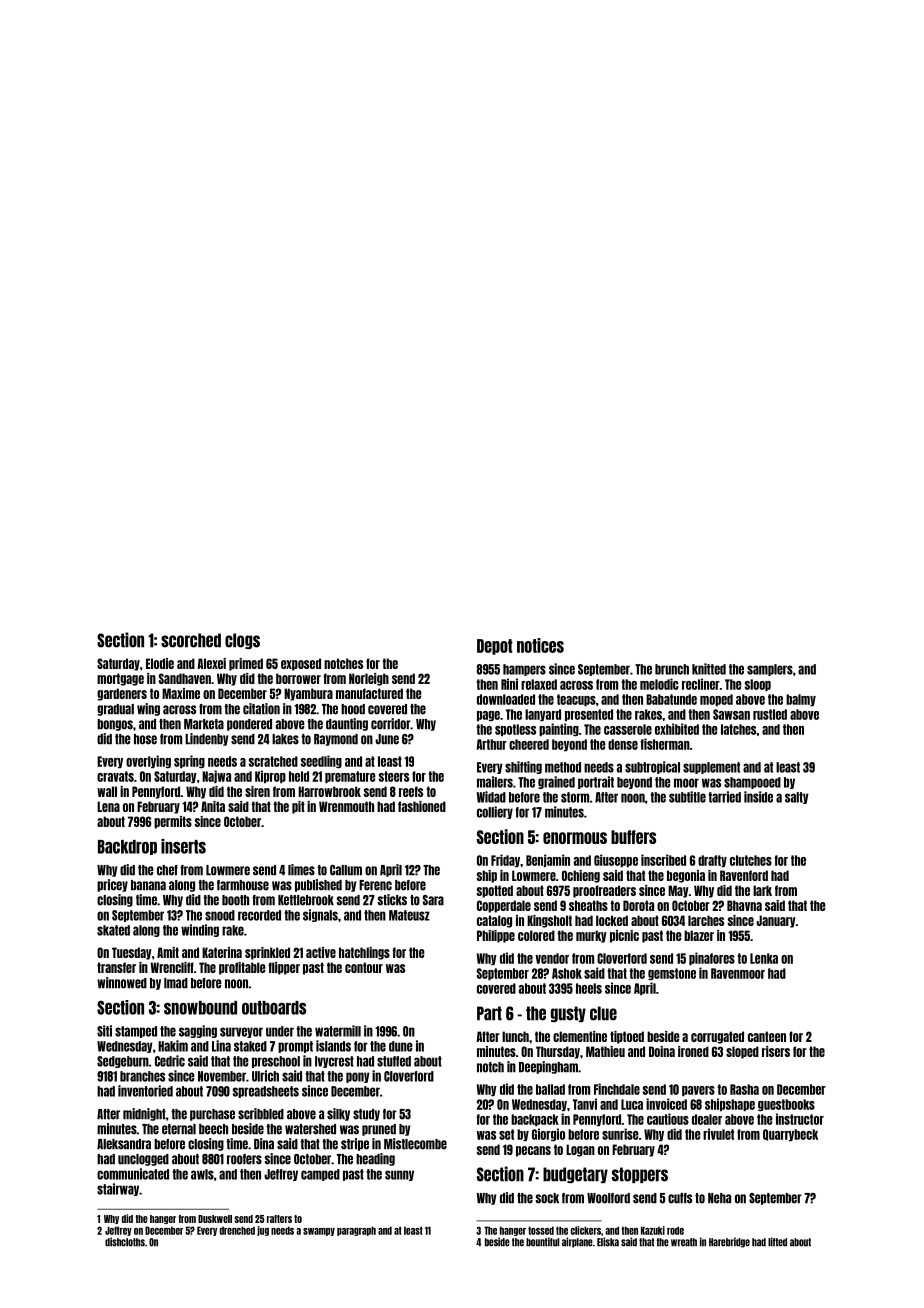  What do you see at coordinates (242, 641) in the page?
I see `clogs` at bounding box center [242, 641].
